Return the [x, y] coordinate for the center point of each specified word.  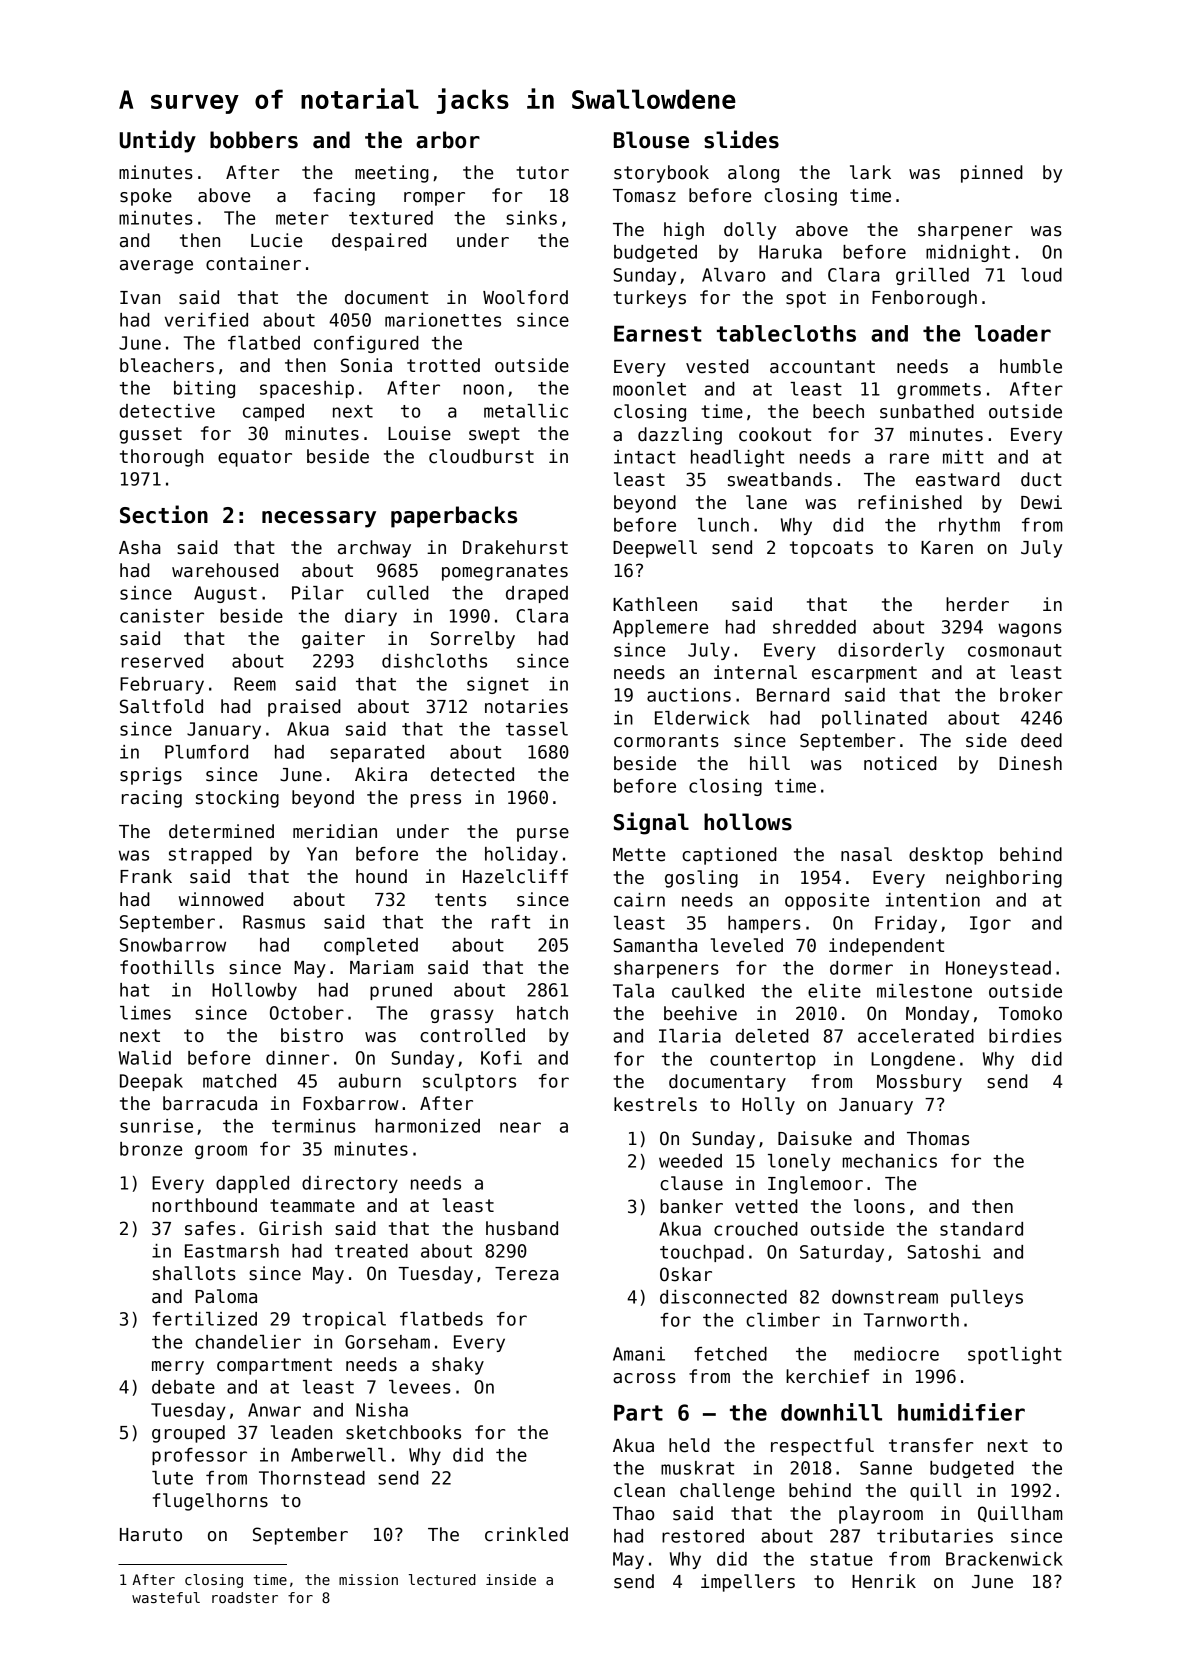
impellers [748, 1583]
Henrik [884, 1581]
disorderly [891, 651]
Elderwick [702, 718]
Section [164, 514]
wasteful [166, 1597]
